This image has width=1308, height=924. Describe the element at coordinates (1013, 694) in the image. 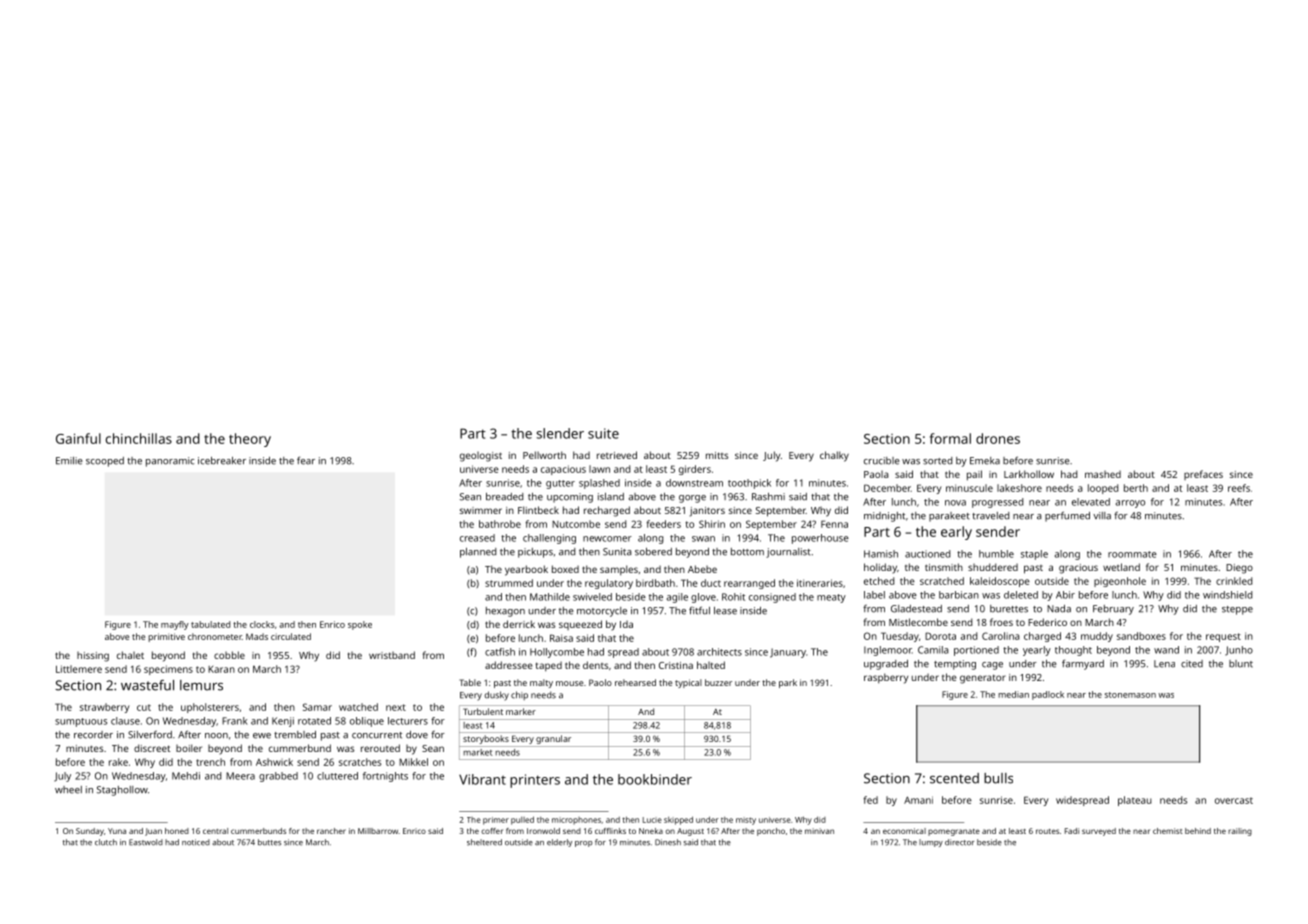

I see `median` at that location.
